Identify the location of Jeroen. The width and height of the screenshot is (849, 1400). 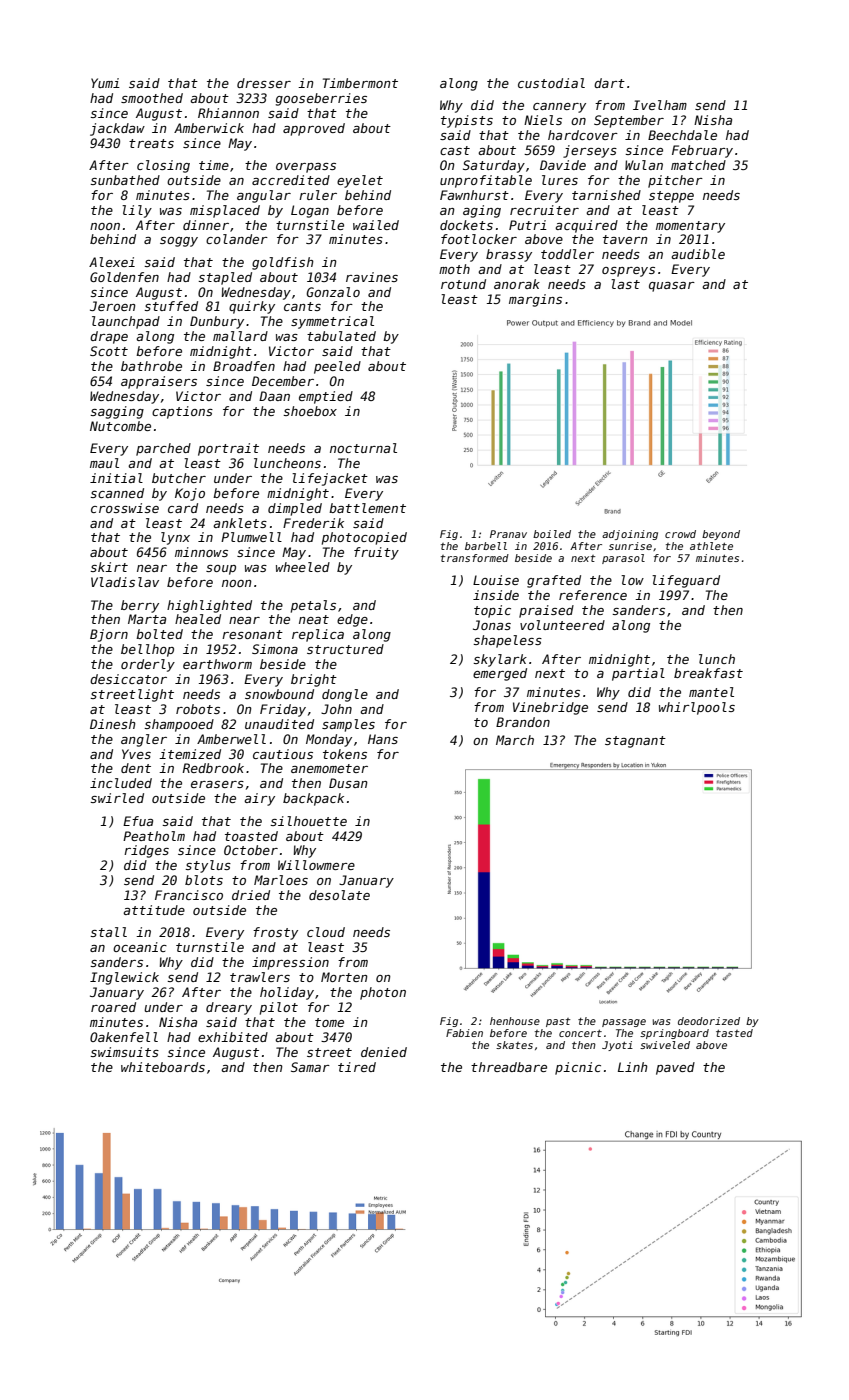
(113, 306).
